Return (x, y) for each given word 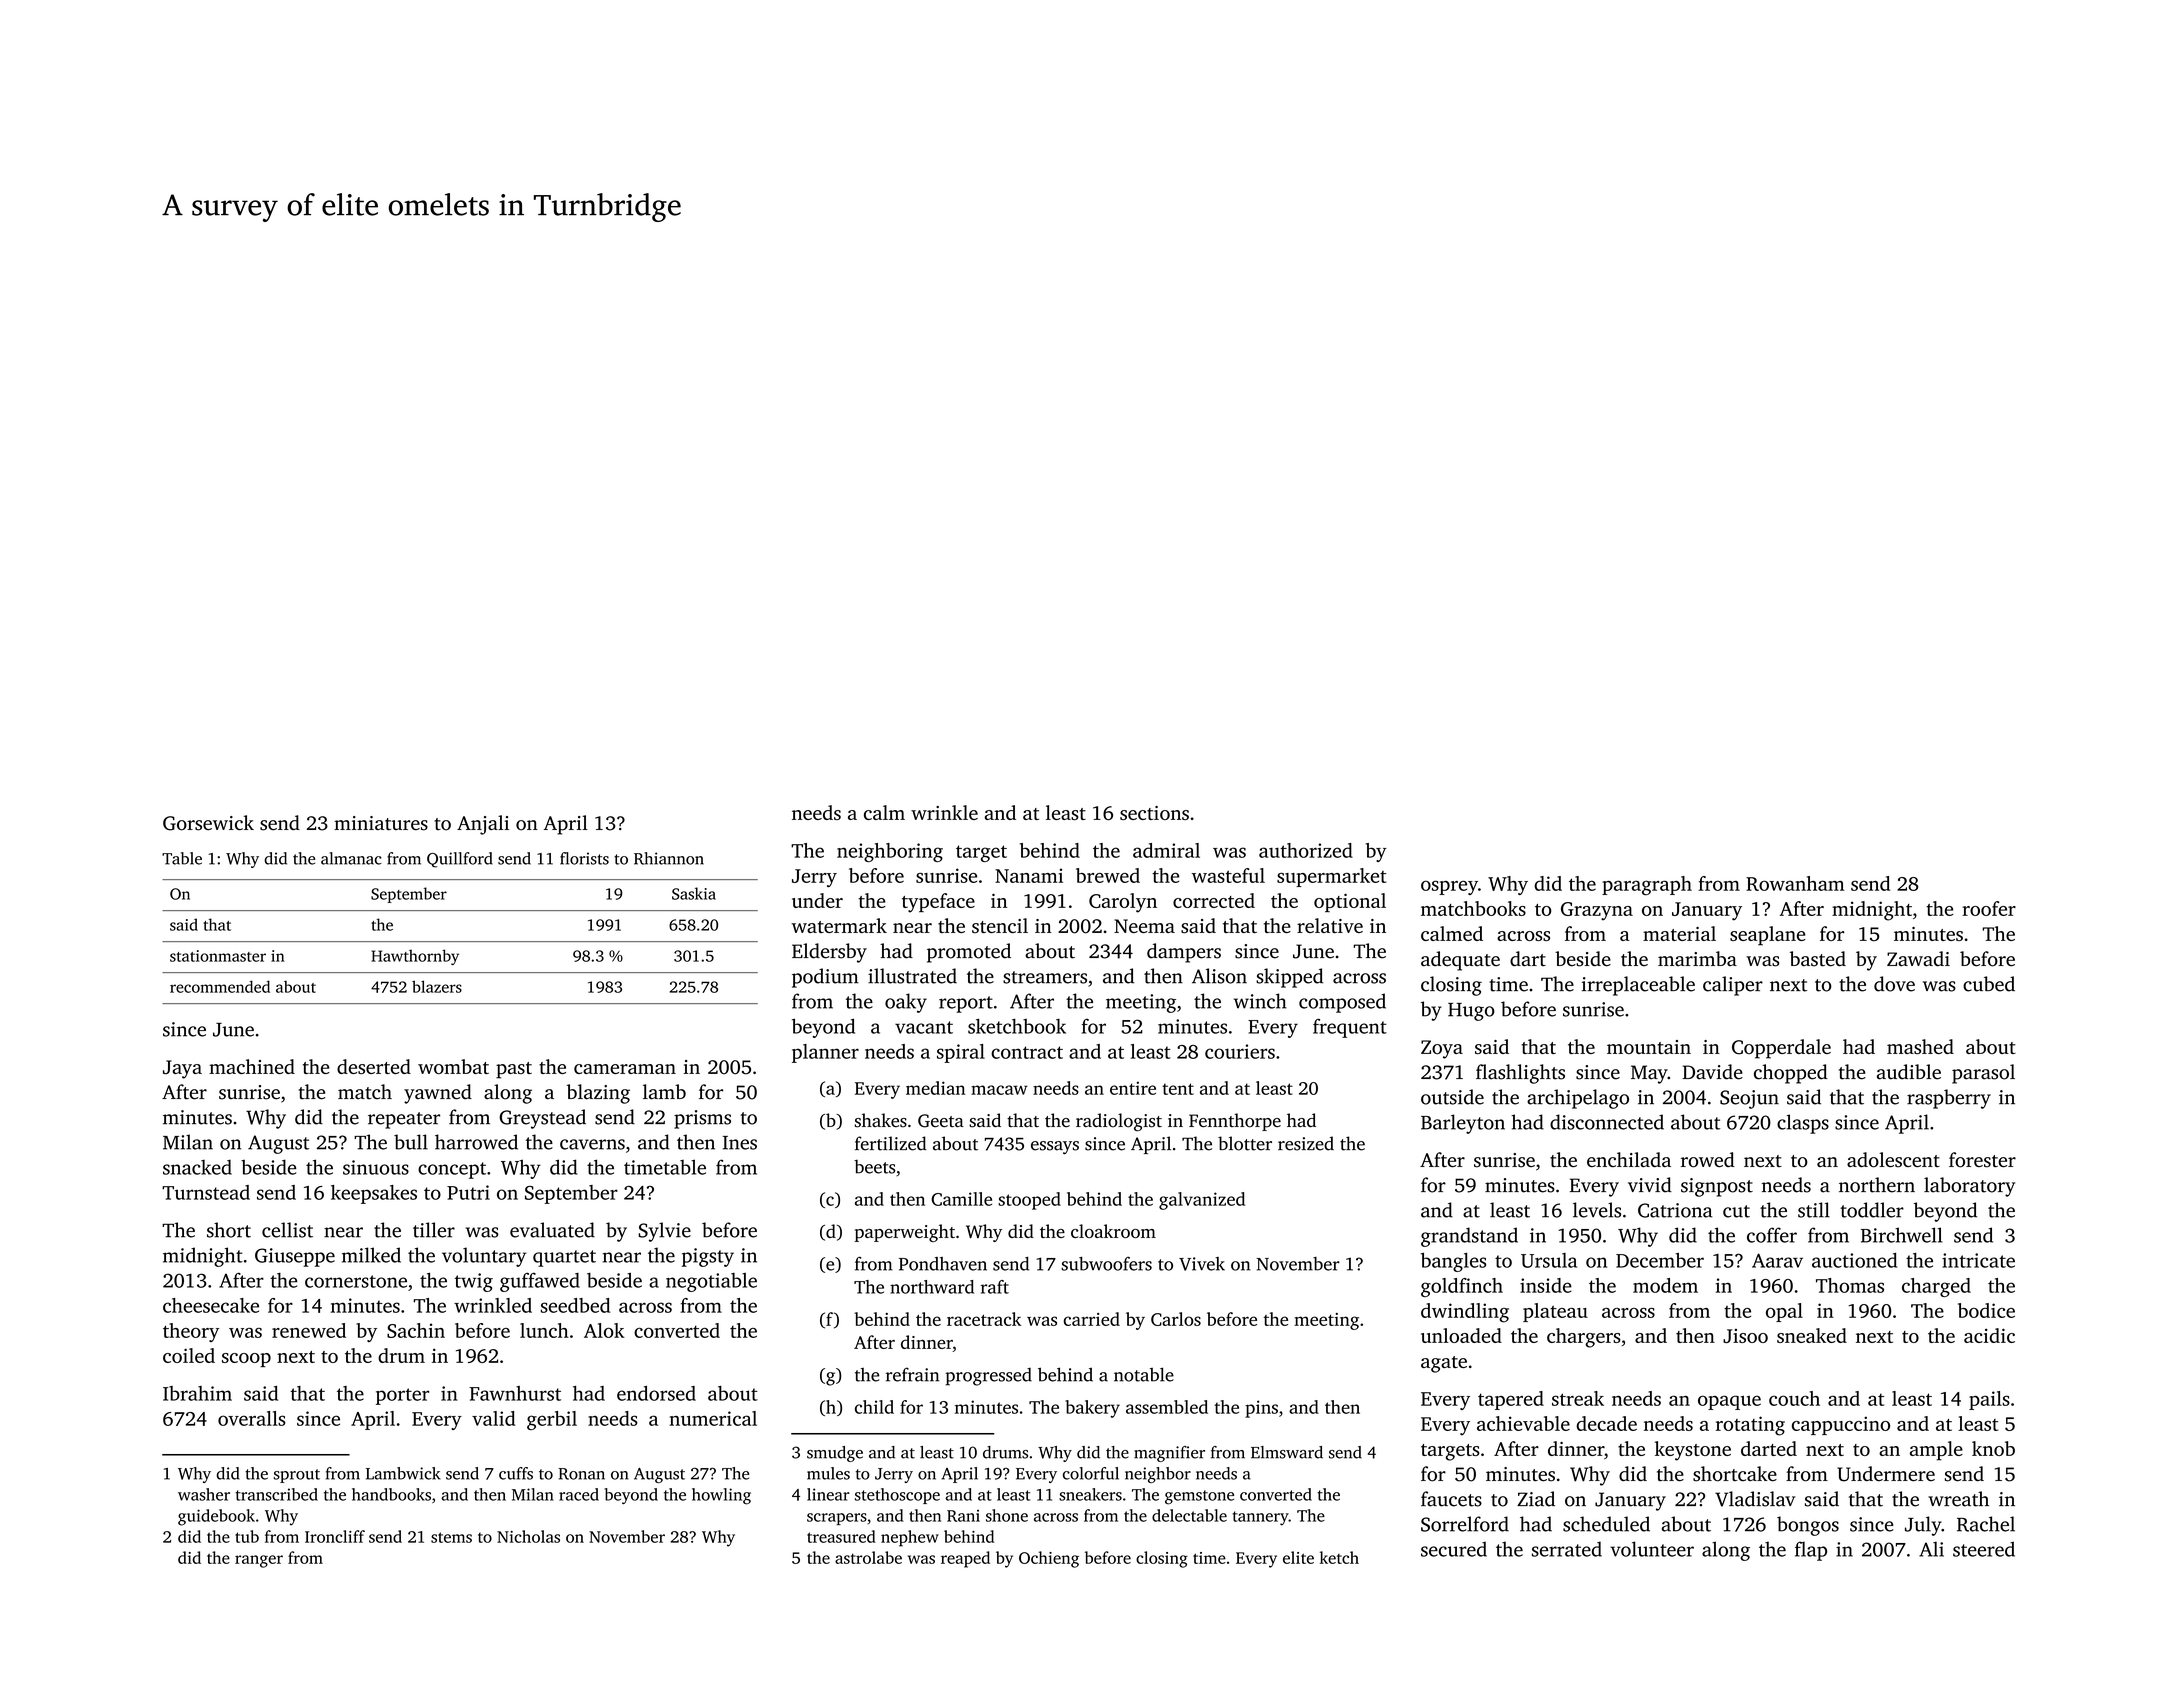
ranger (259, 1561)
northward (932, 1287)
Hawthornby (415, 957)
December (1660, 1260)
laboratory (1969, 1187)
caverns (592, 1144)
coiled (189, 1355)
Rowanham (1795, 883)
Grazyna (1597, 911)
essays (1055, 1148)
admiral (1166, 850)
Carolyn (1123, 903)
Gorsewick (208, 823)
